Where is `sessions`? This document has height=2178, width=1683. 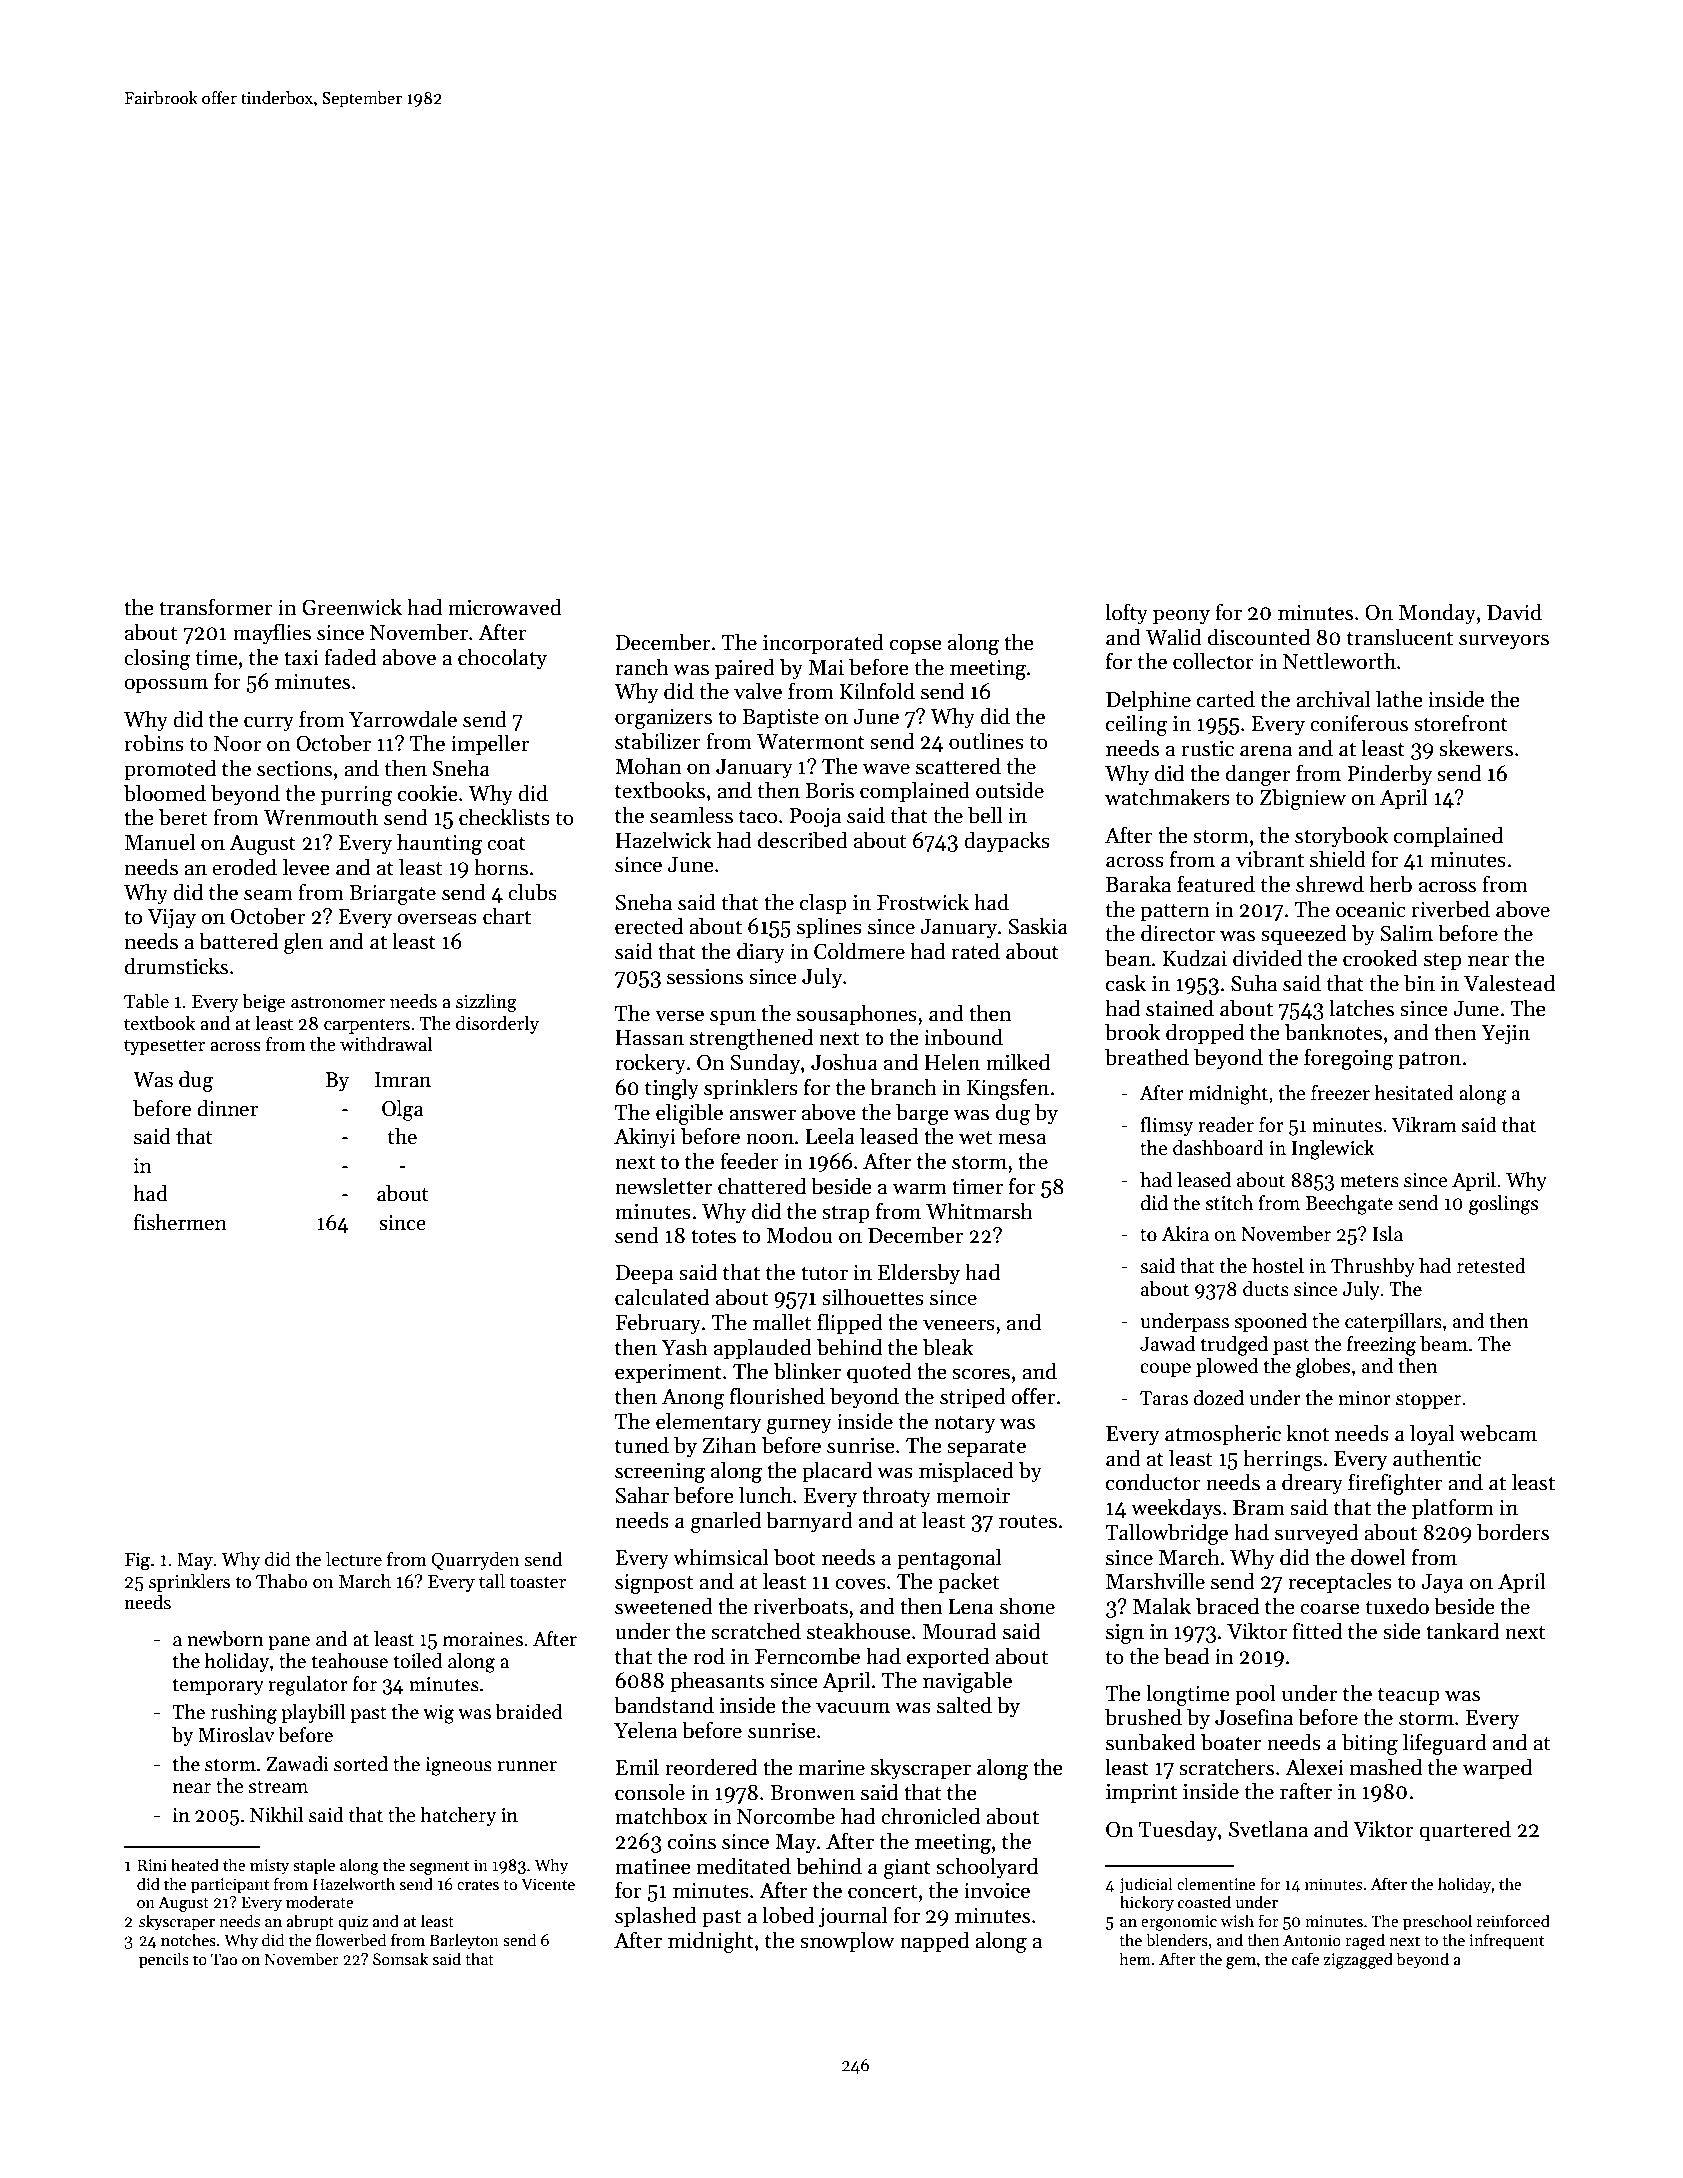
sessions is located at coordinates (705, 977).
